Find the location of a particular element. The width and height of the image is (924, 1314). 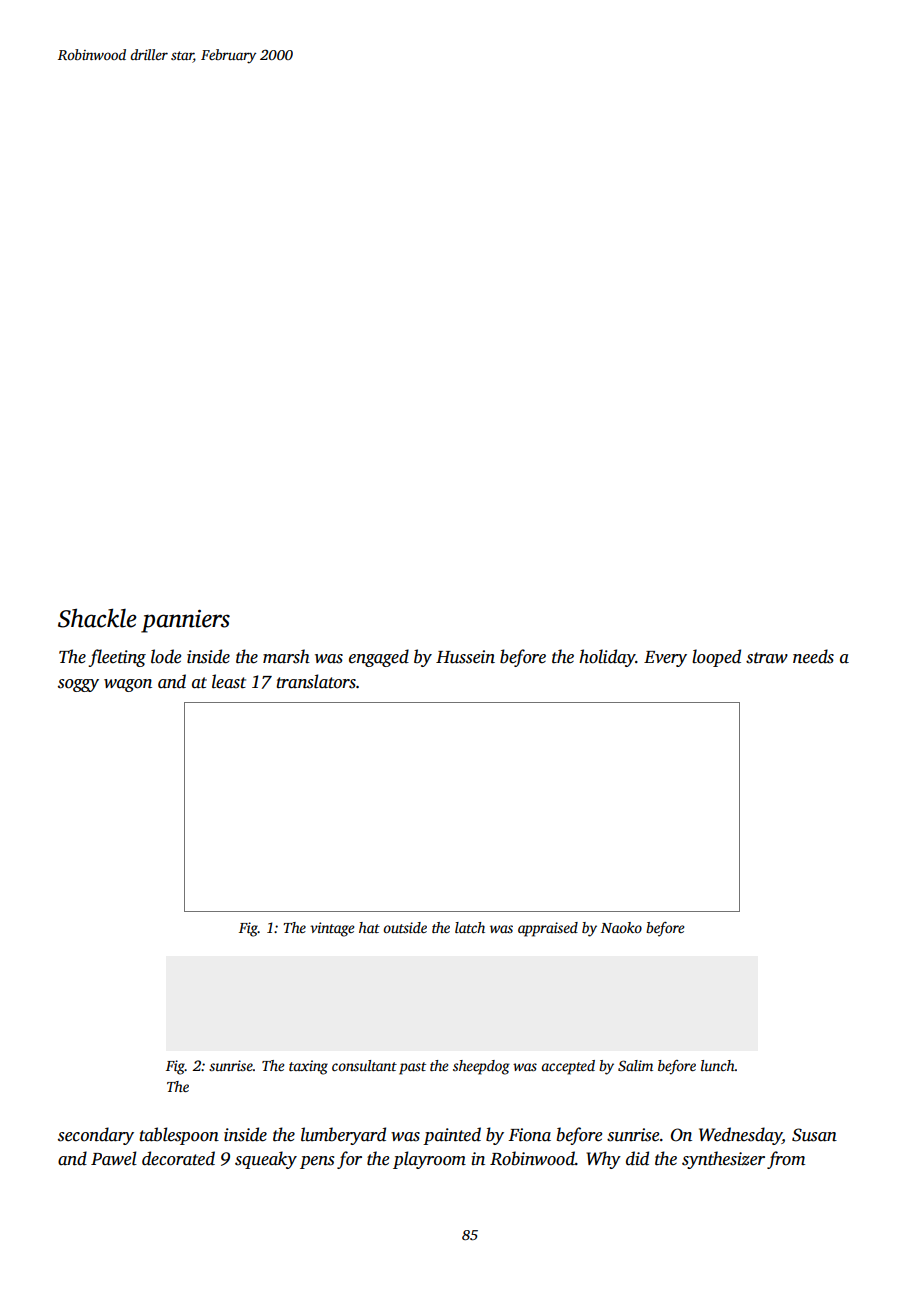

fleeting is located at coordinates (117, 658).
